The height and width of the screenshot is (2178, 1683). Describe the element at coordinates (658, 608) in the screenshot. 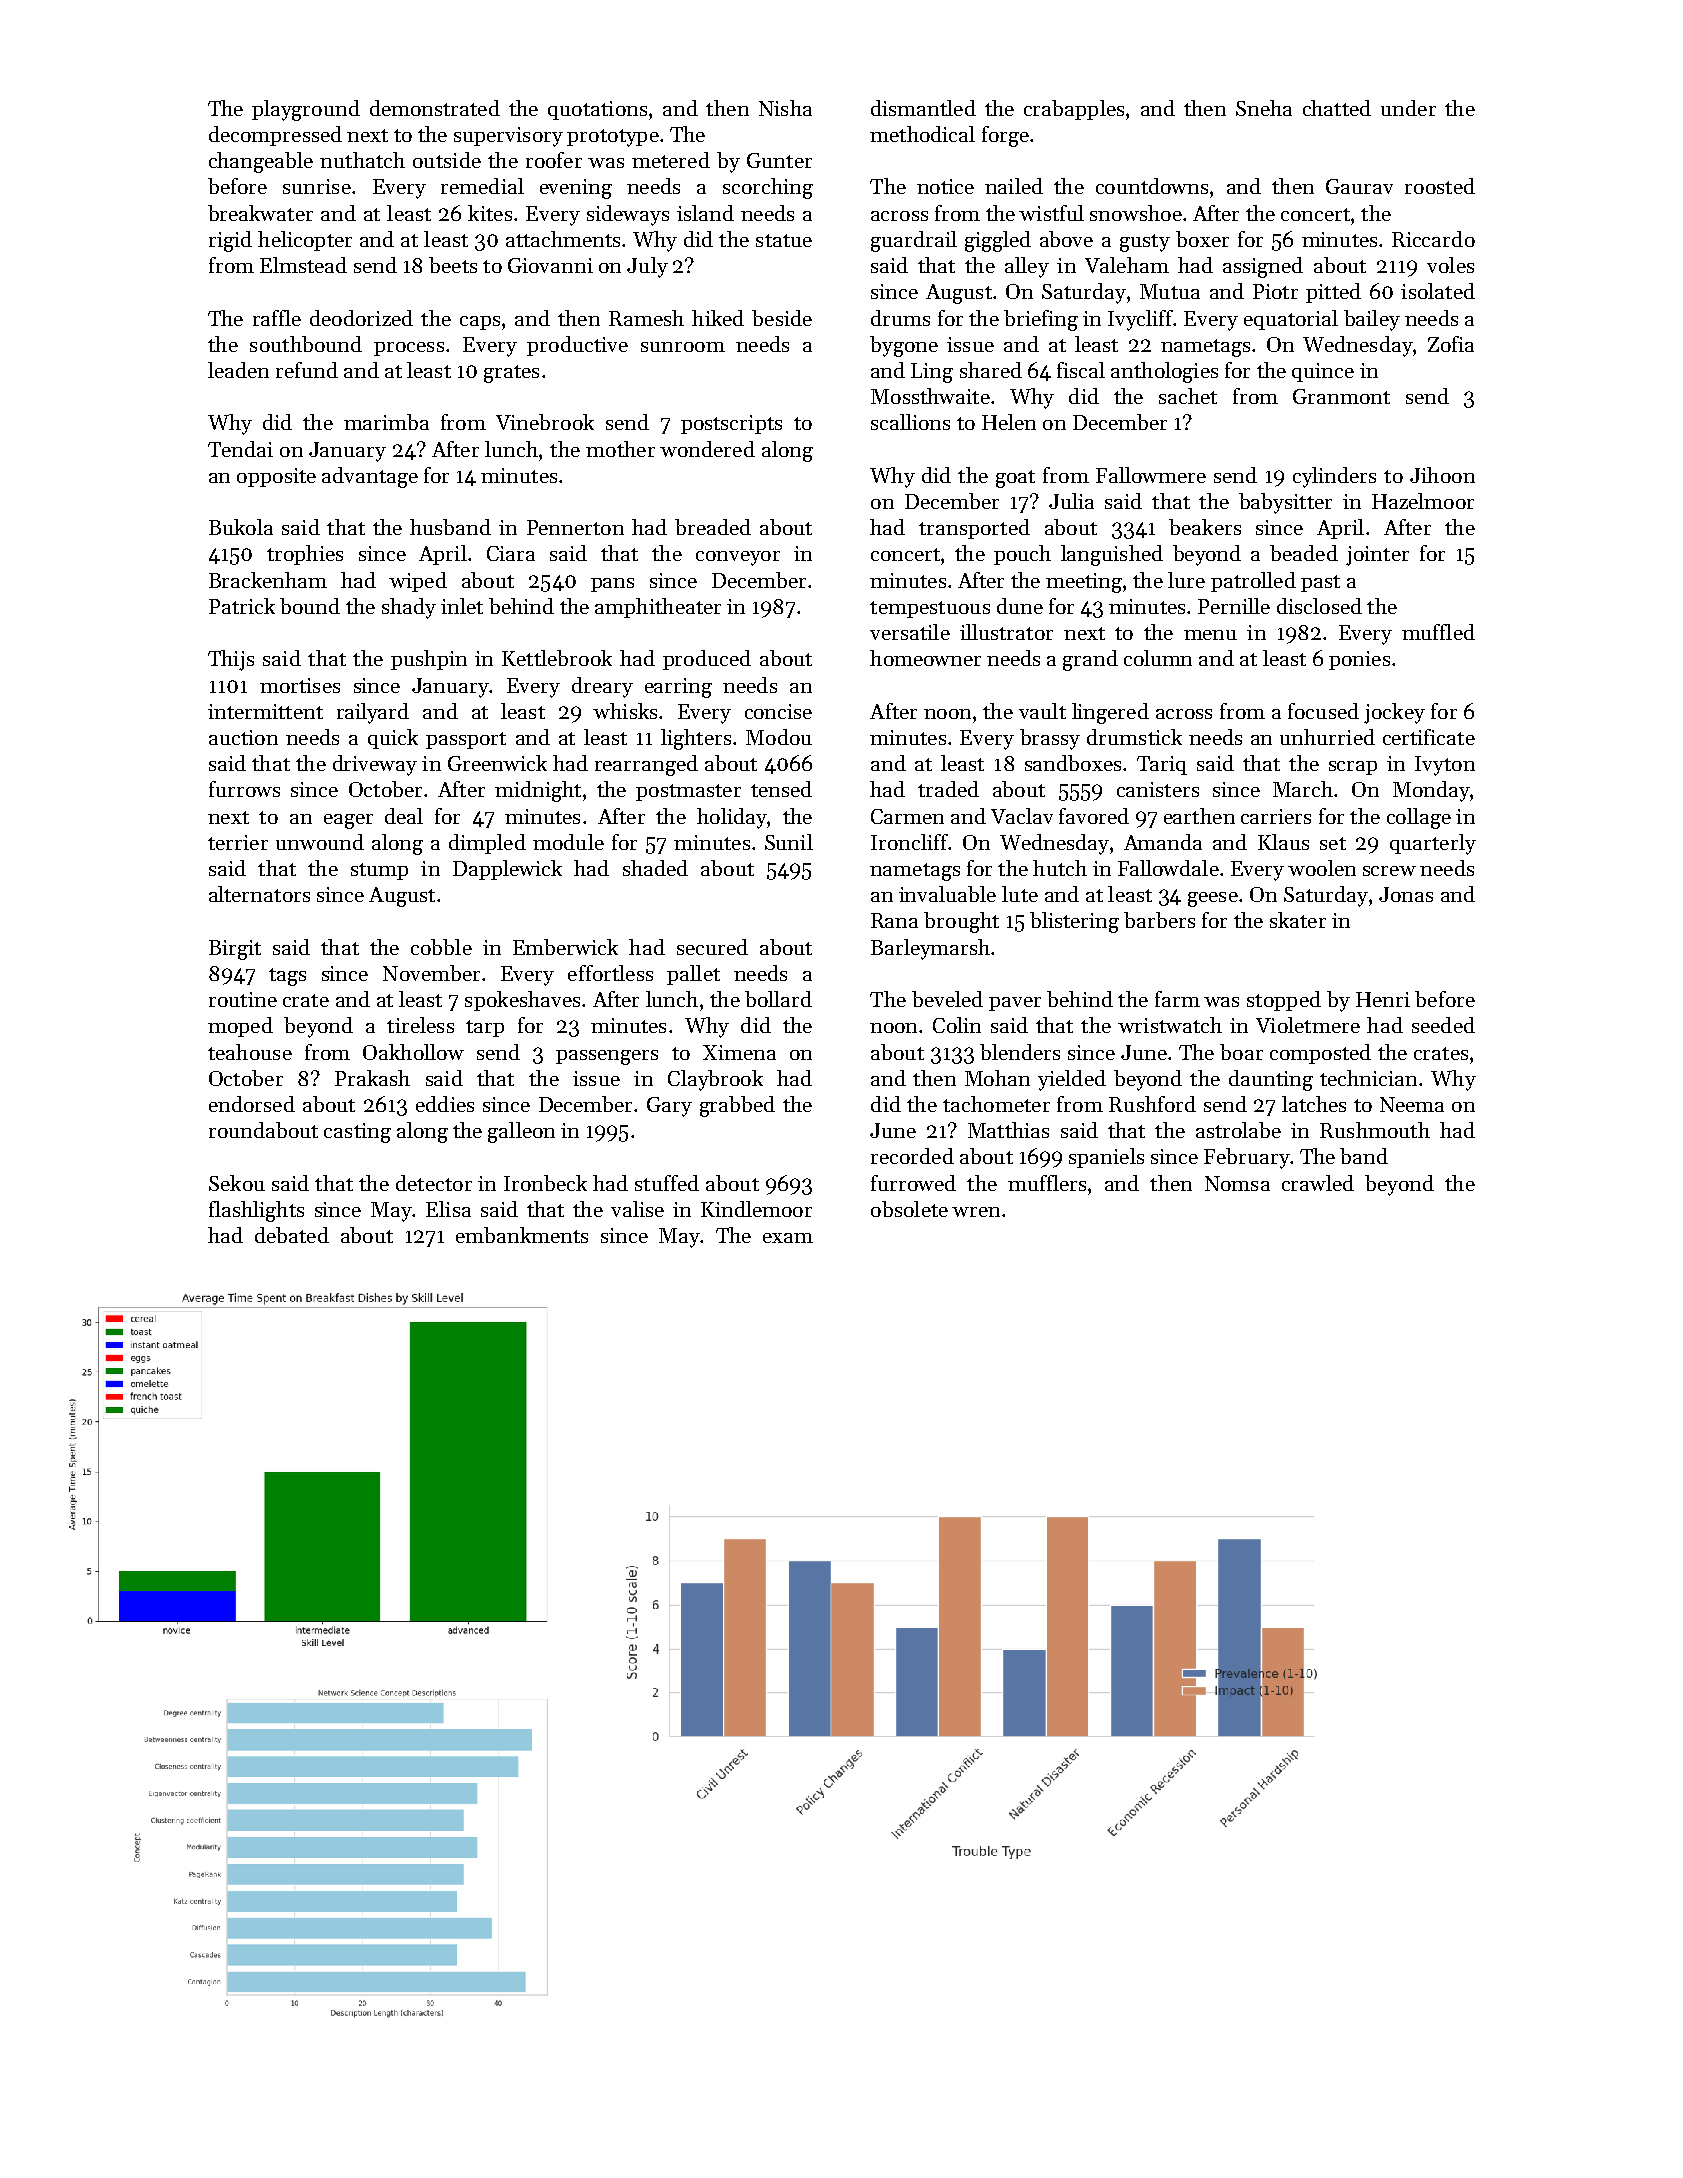

I see `amphitheater` at that location.
